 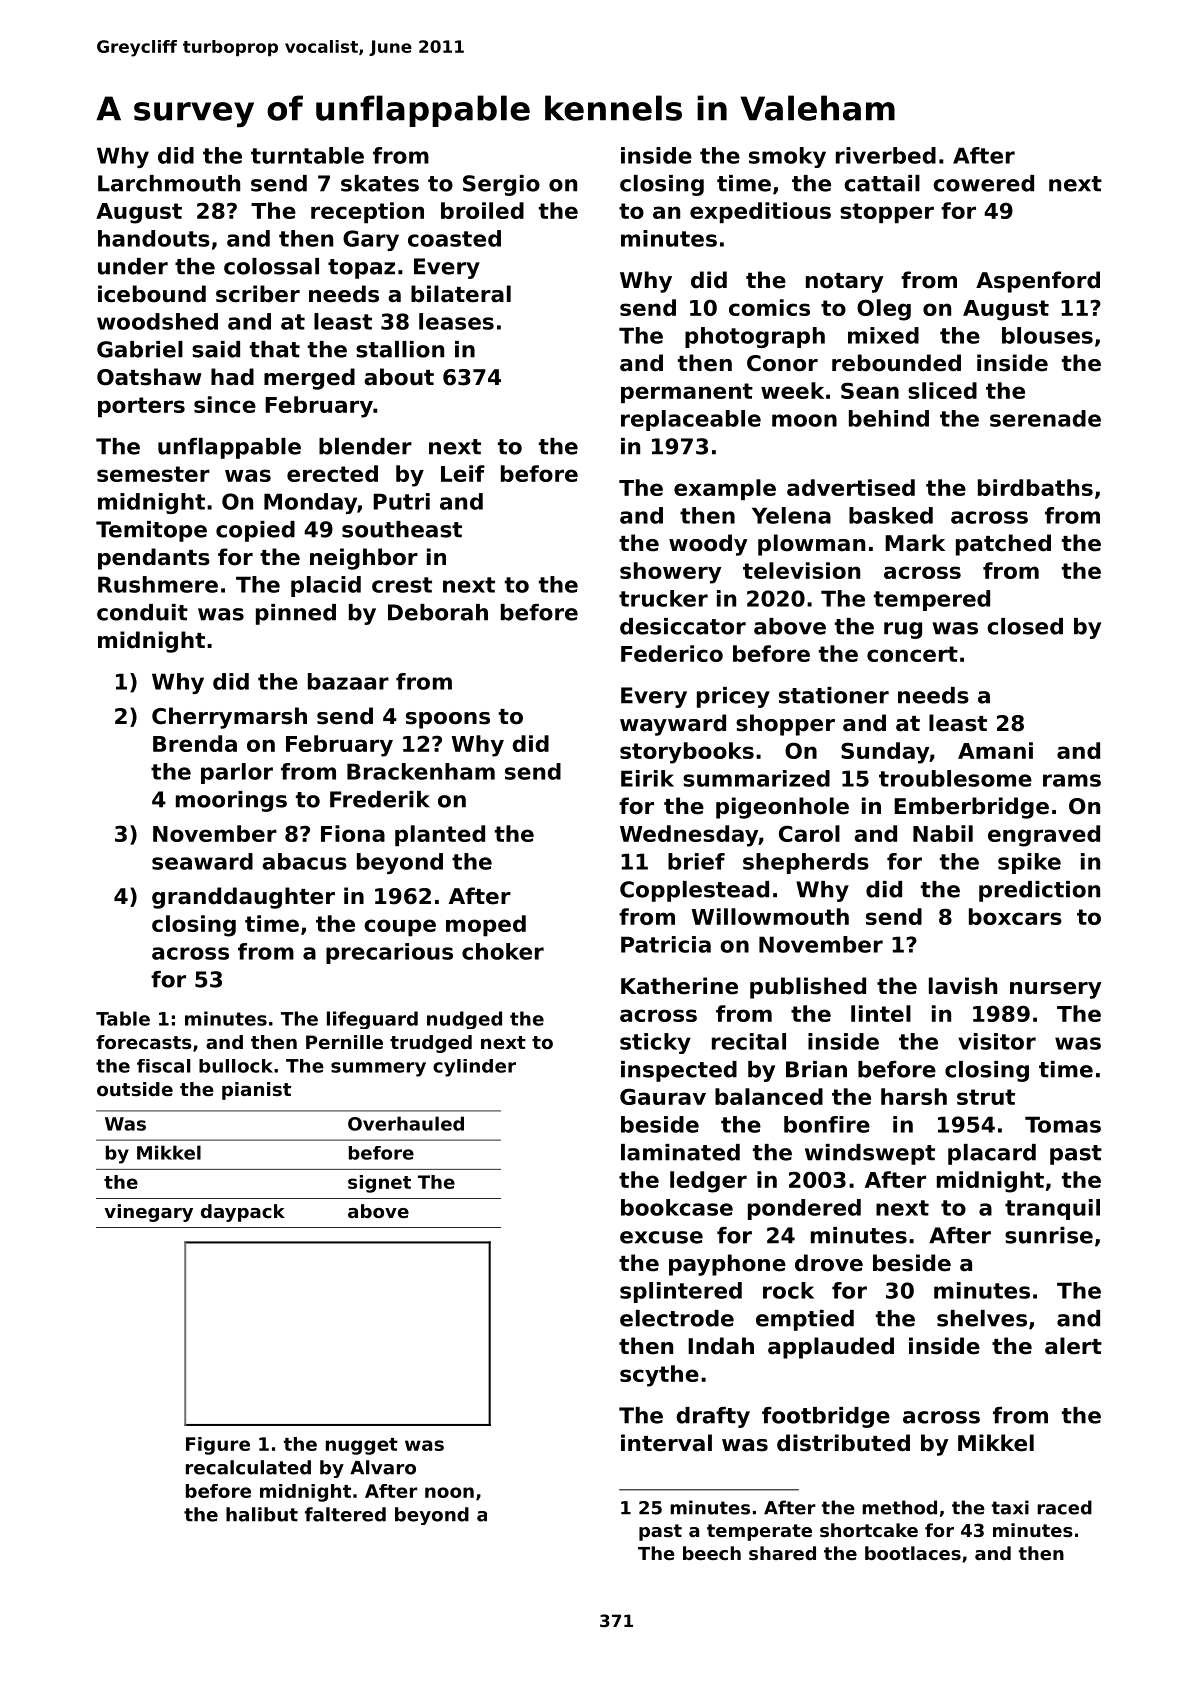 What do you see at coordinates (1038, 282) in the screenshot?
I see `Aspenford` at bounding box center [1038, 282].
